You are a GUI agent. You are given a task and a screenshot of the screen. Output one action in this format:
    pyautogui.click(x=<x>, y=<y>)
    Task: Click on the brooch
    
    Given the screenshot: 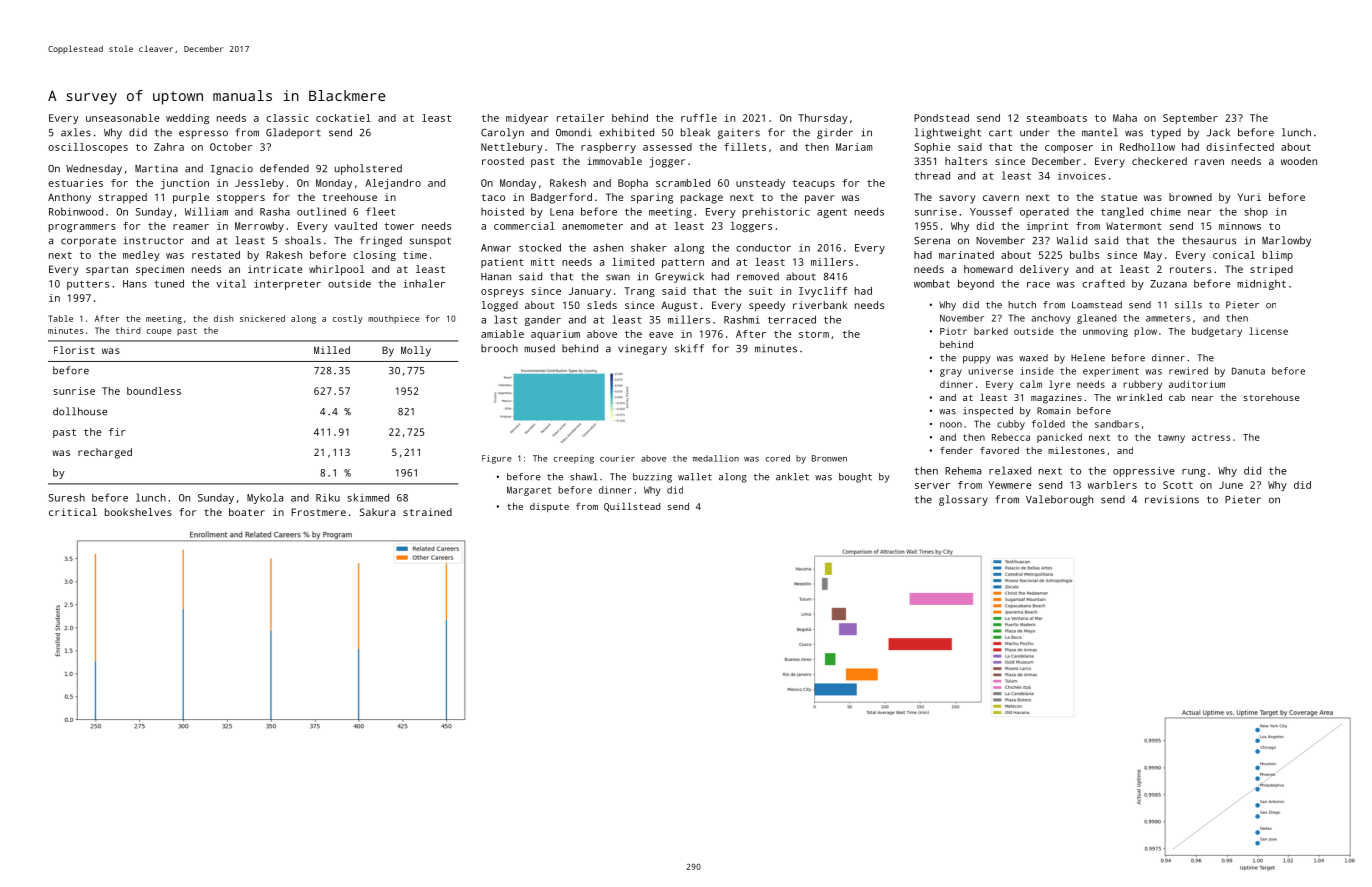 What is the action you would take?
    pyautogui.click(x=499, y=348)
